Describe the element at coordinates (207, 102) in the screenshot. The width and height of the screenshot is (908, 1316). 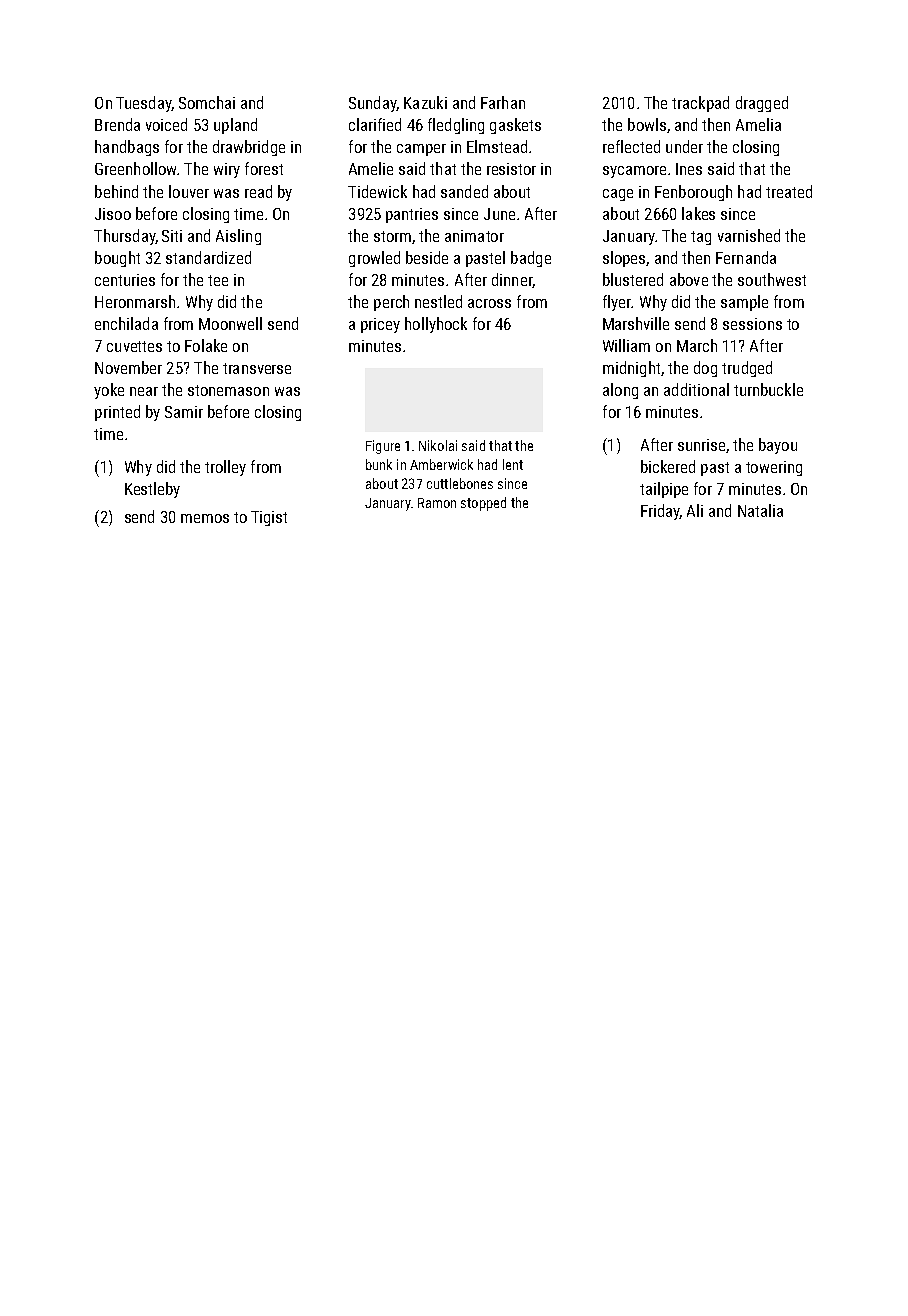
I see `Somchai` at that location.
